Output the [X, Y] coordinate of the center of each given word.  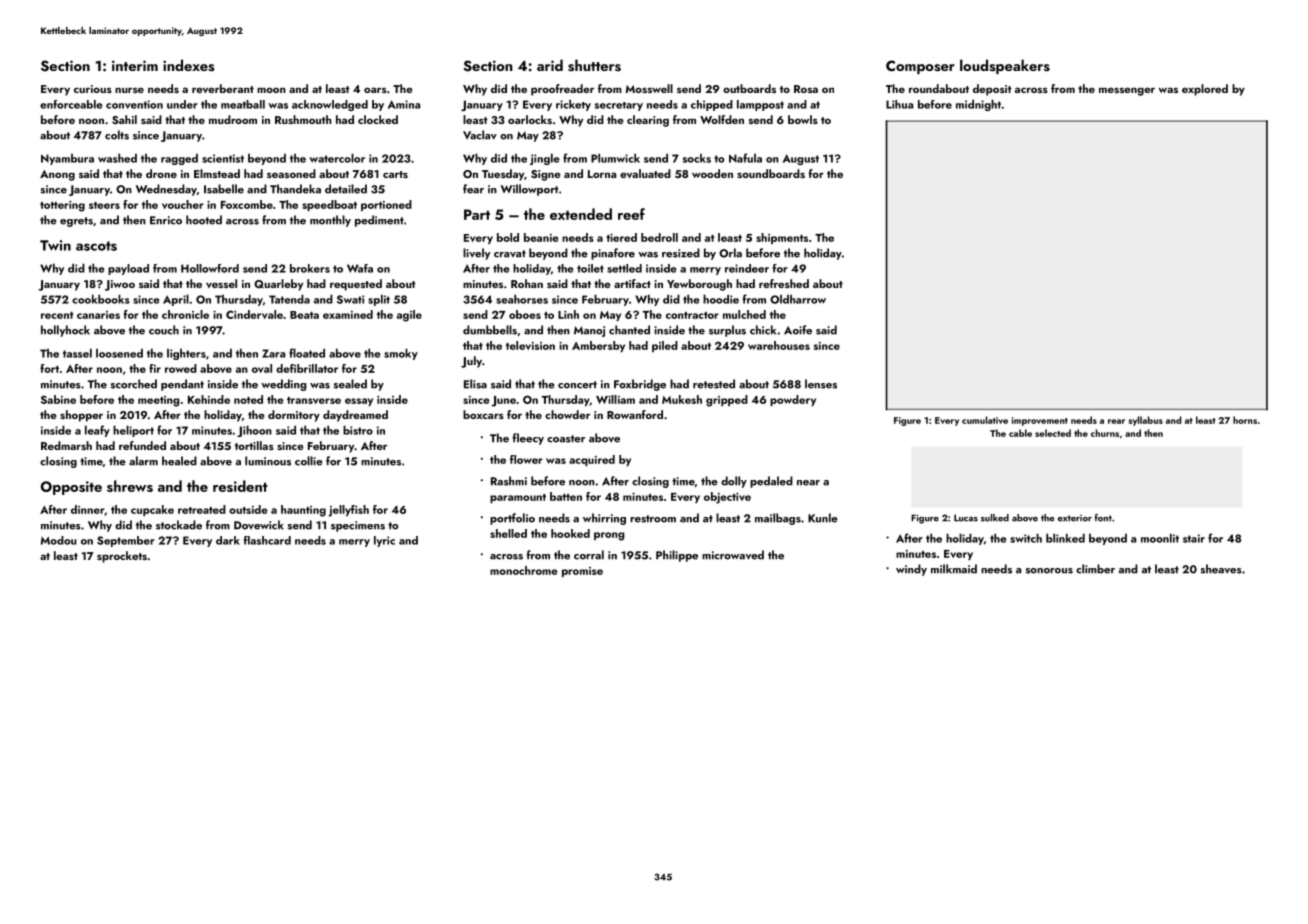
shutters [594, 65]
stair [1194, 538]
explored [1205, 90]
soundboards [771, 173]
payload [128, 269]
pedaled [771, 482]
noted [248, 399]
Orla [730, 253]
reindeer [747, 268]
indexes [188, 65]
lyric [384, 541]
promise [582, 572]
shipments [782, 238]
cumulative [985, 420]
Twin [55, 245]
